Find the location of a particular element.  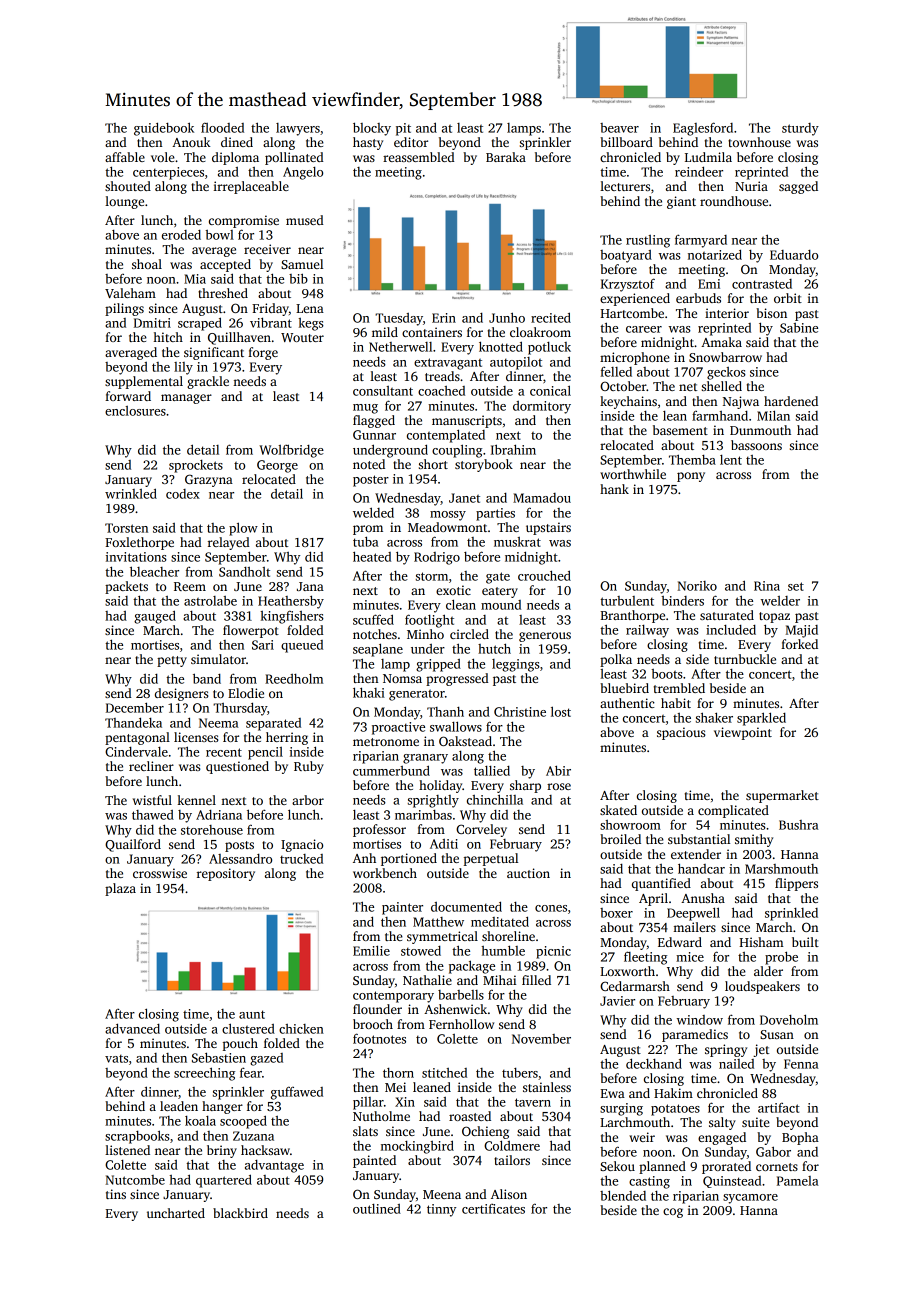

Alison is located at coordinates (509, 1194).
